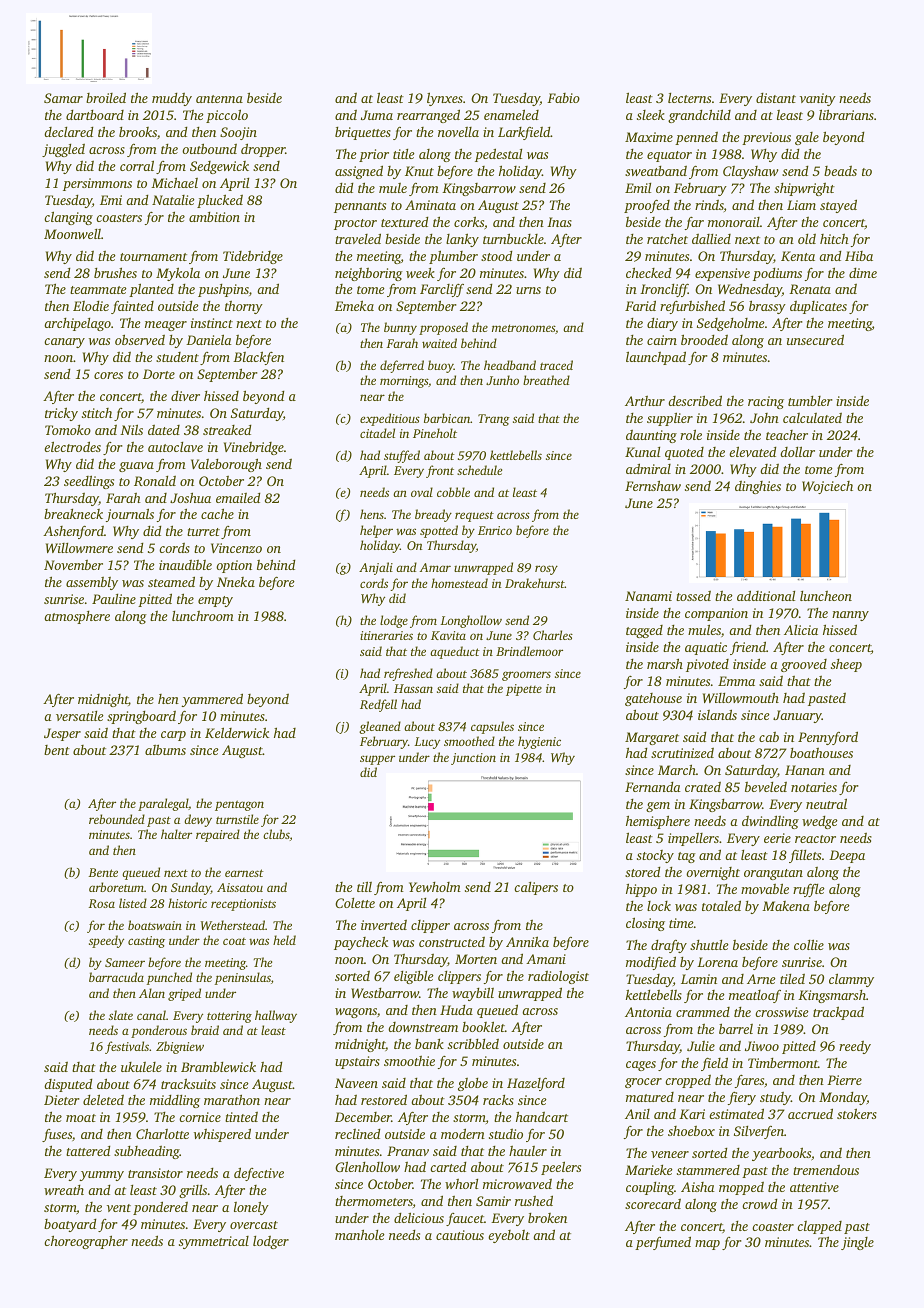 The height and width of the screenshot is (1308, 924). What do you see at coordinates (254, 1225) in the screenshot?
I see `overcast` at bounding box center [254, 1225].
